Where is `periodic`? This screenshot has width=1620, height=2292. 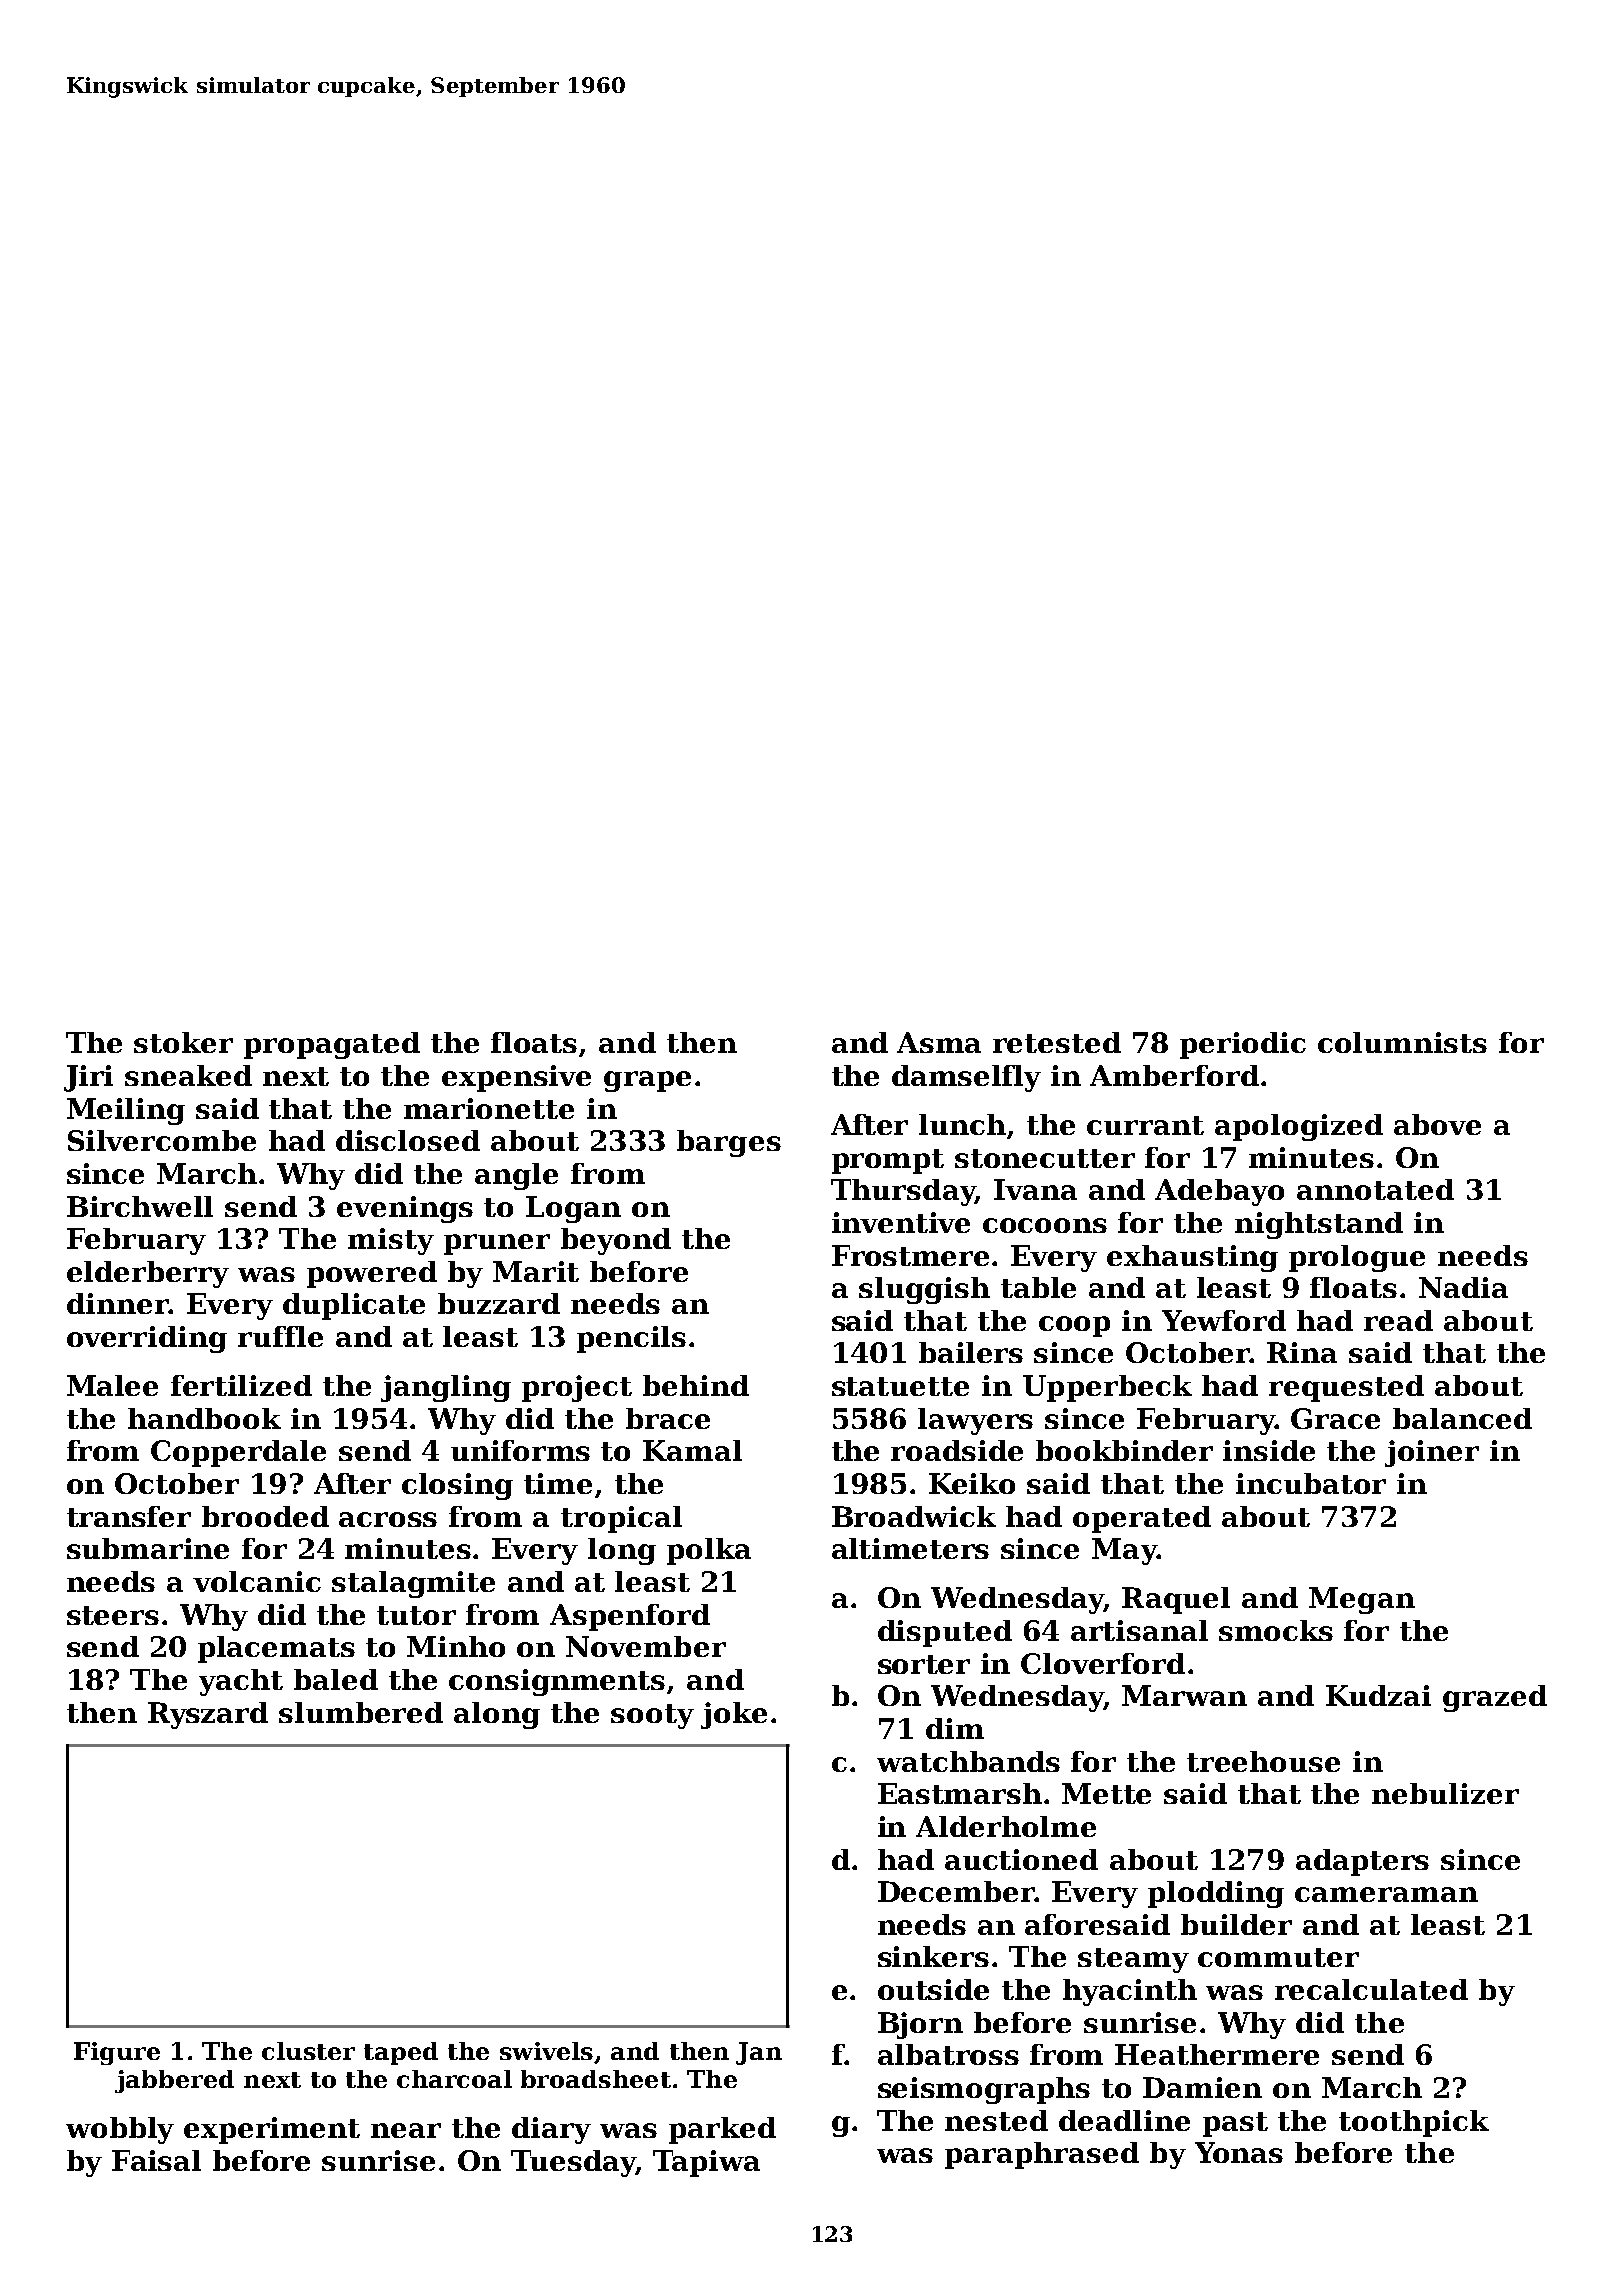 periodic is located at coordinates (1243, 1045).
